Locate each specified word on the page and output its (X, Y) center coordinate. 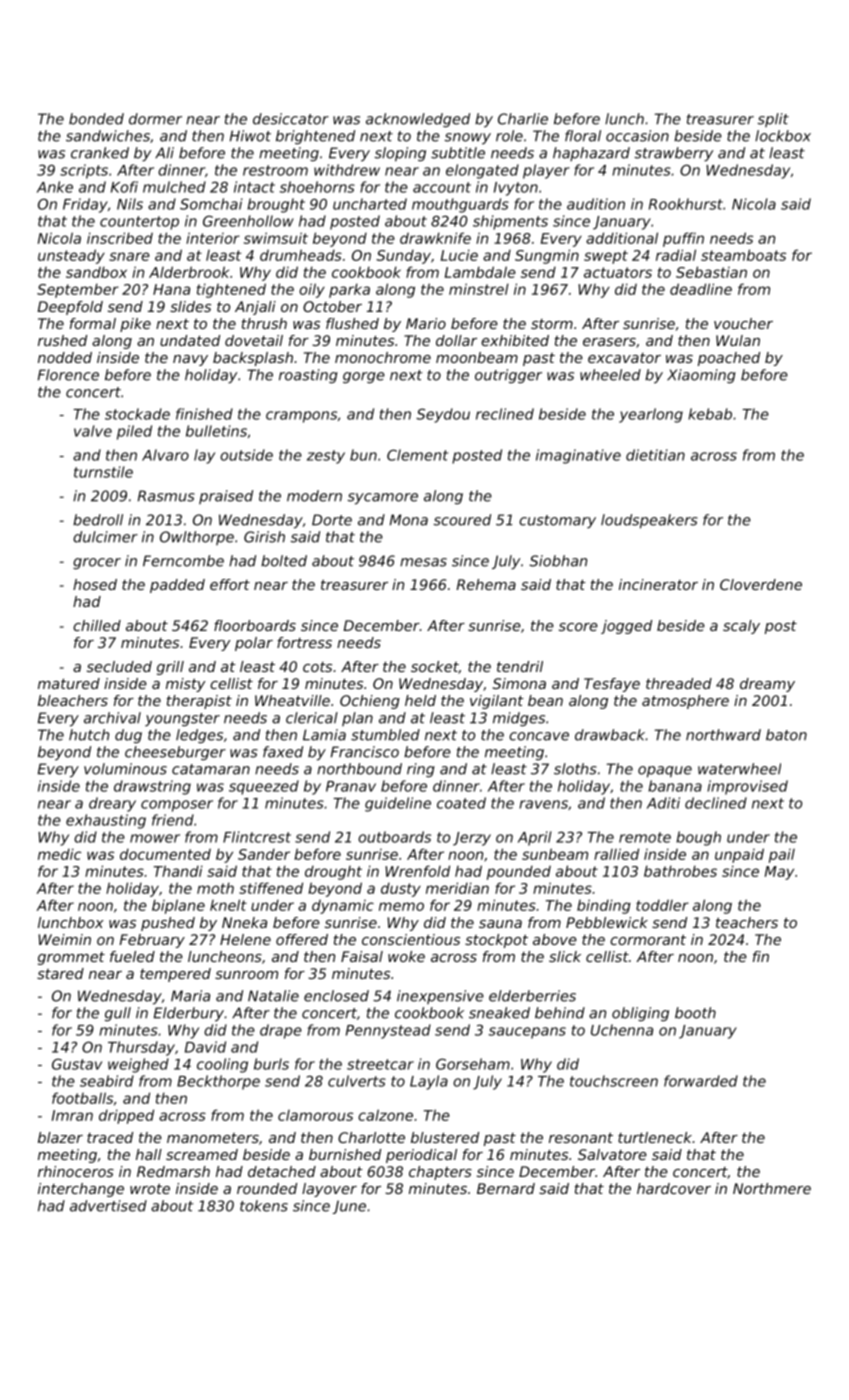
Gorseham (473, 1064)
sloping (400, 154)
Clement (417, 455)
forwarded (701, 1081)
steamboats (743, 255)
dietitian (655, 455)
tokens (264, 1206)
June (349, 1207)
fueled (132, 956)
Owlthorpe (197, 538)
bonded (96, 119)
